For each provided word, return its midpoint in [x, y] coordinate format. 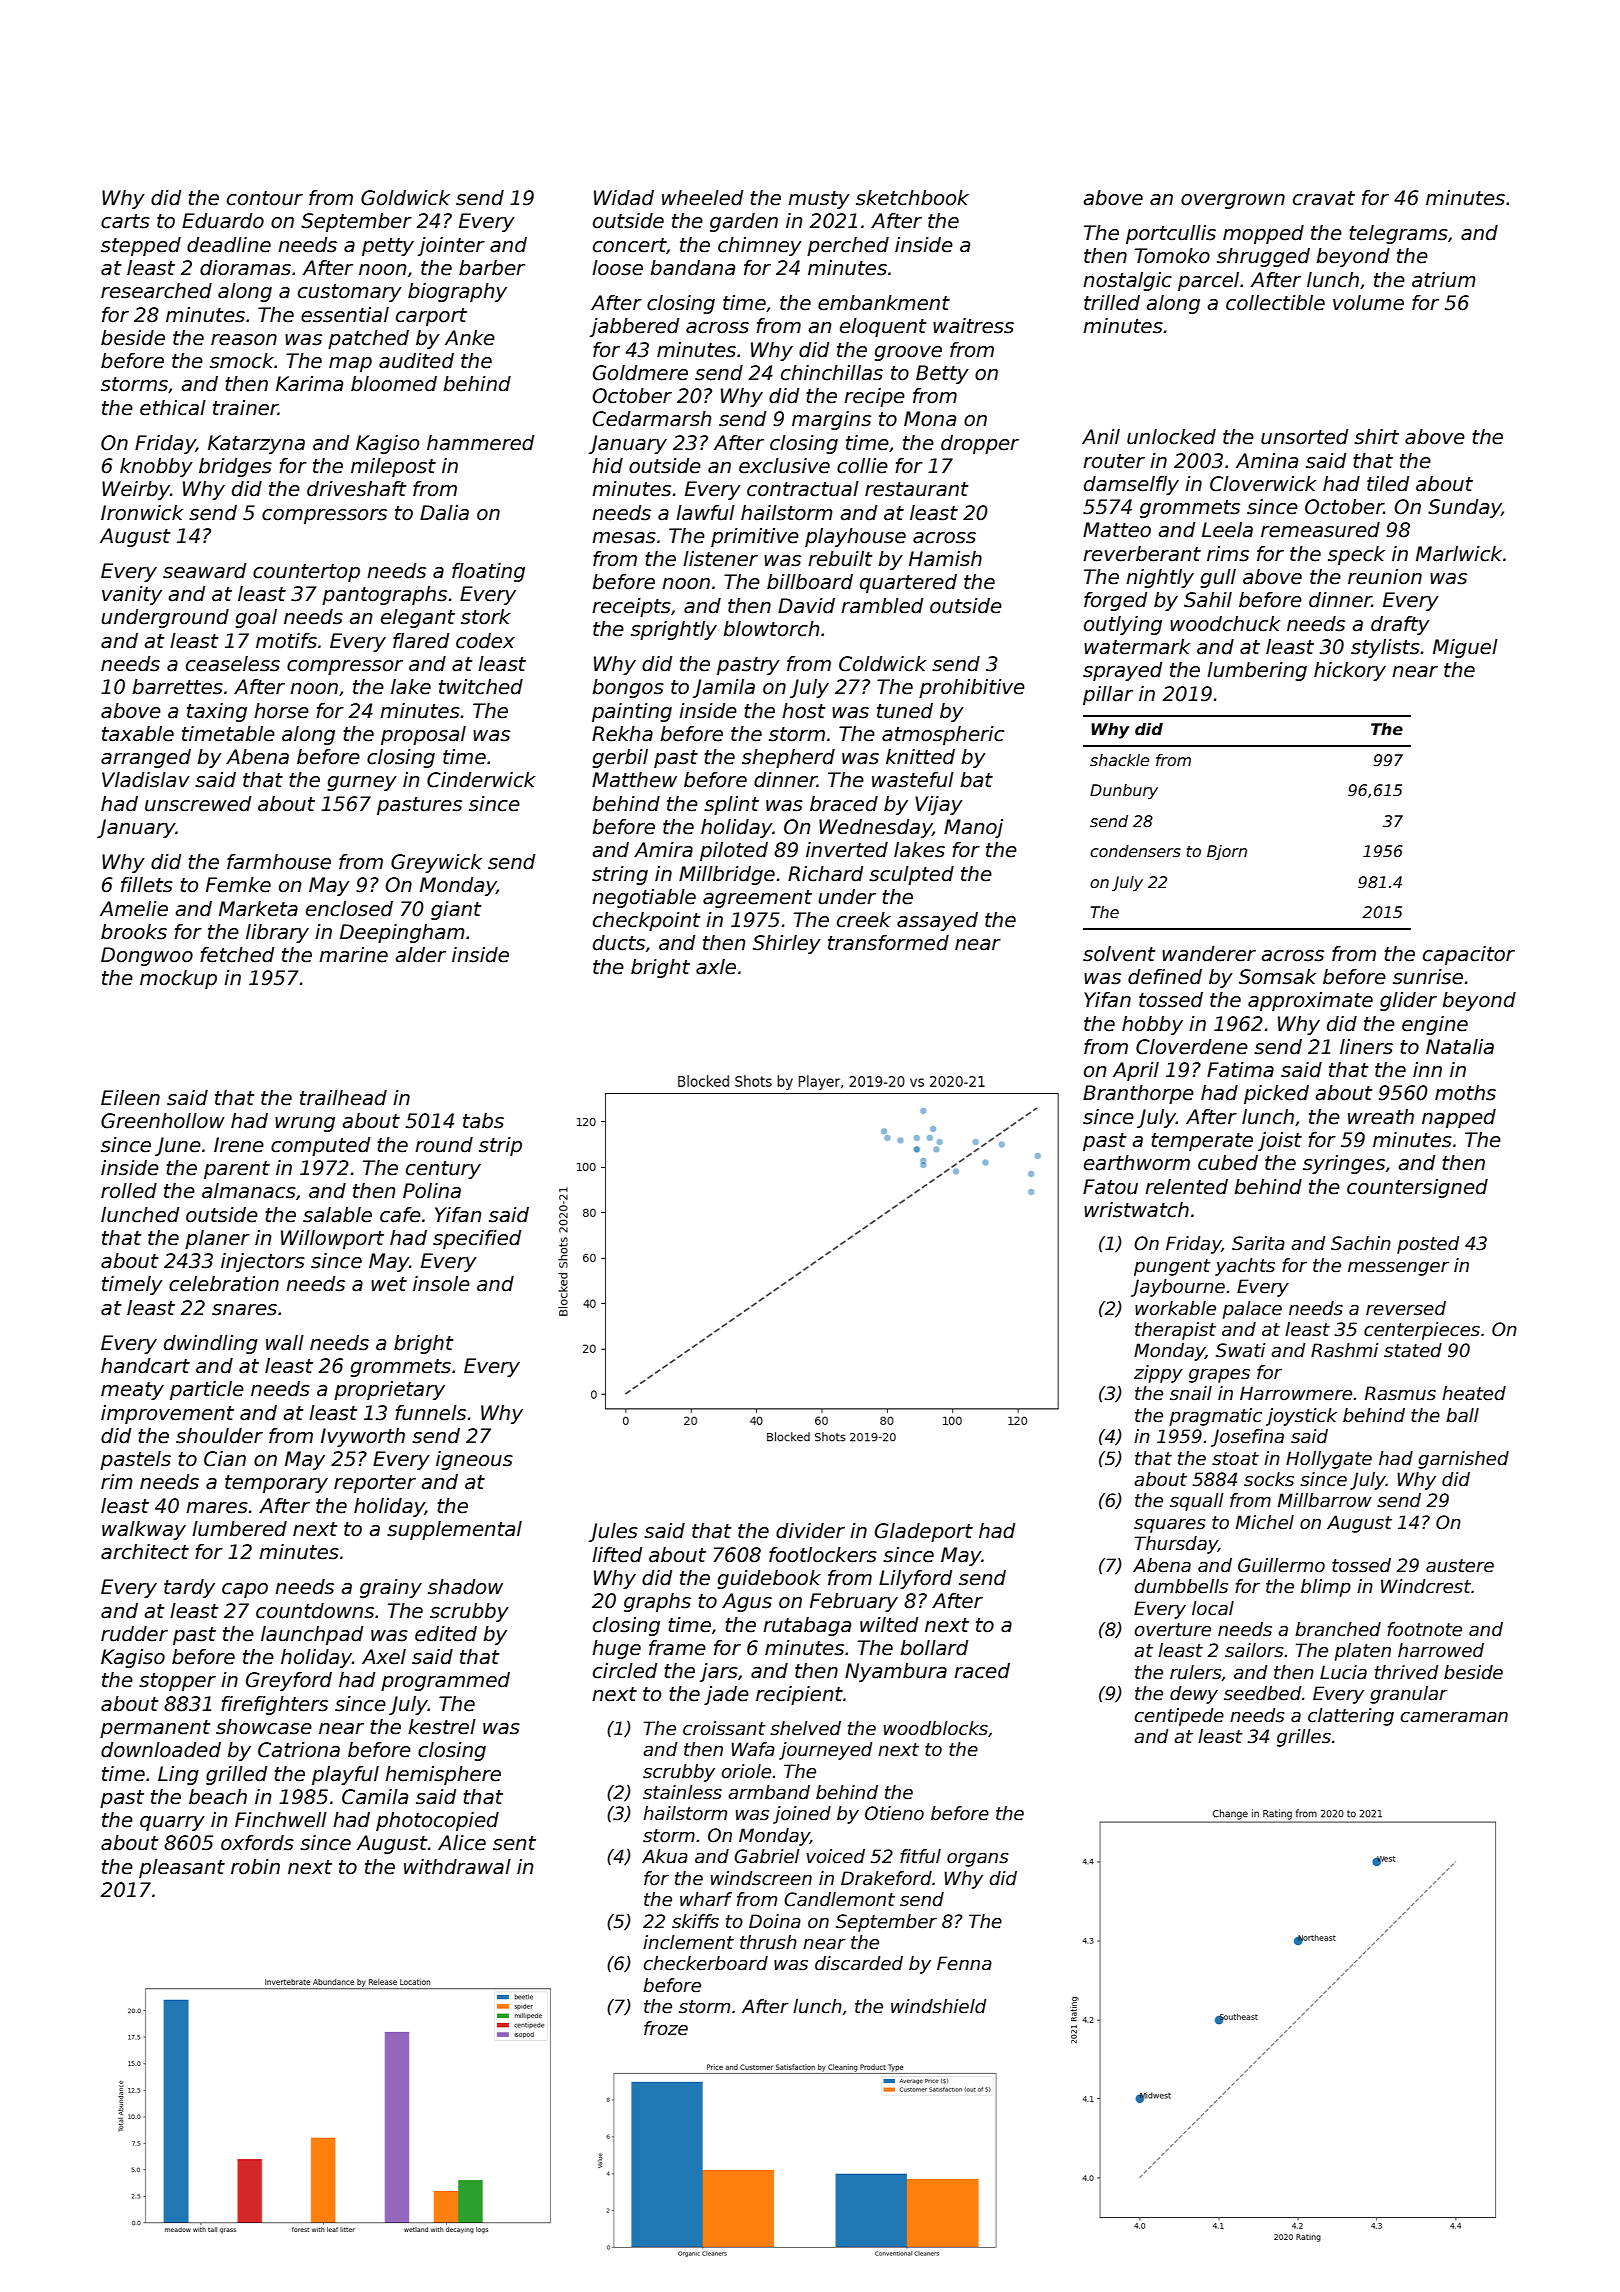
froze [666, 2028]
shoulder [219, 1436]
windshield [939, 2006]
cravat [1324, 198]
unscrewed [198, 804]
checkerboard [705, 1963]
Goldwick [405, 198]
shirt [1376, 437]
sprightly [674, 630]
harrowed [1441, 1650]
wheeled [703, 198]
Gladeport [924, 1532]
